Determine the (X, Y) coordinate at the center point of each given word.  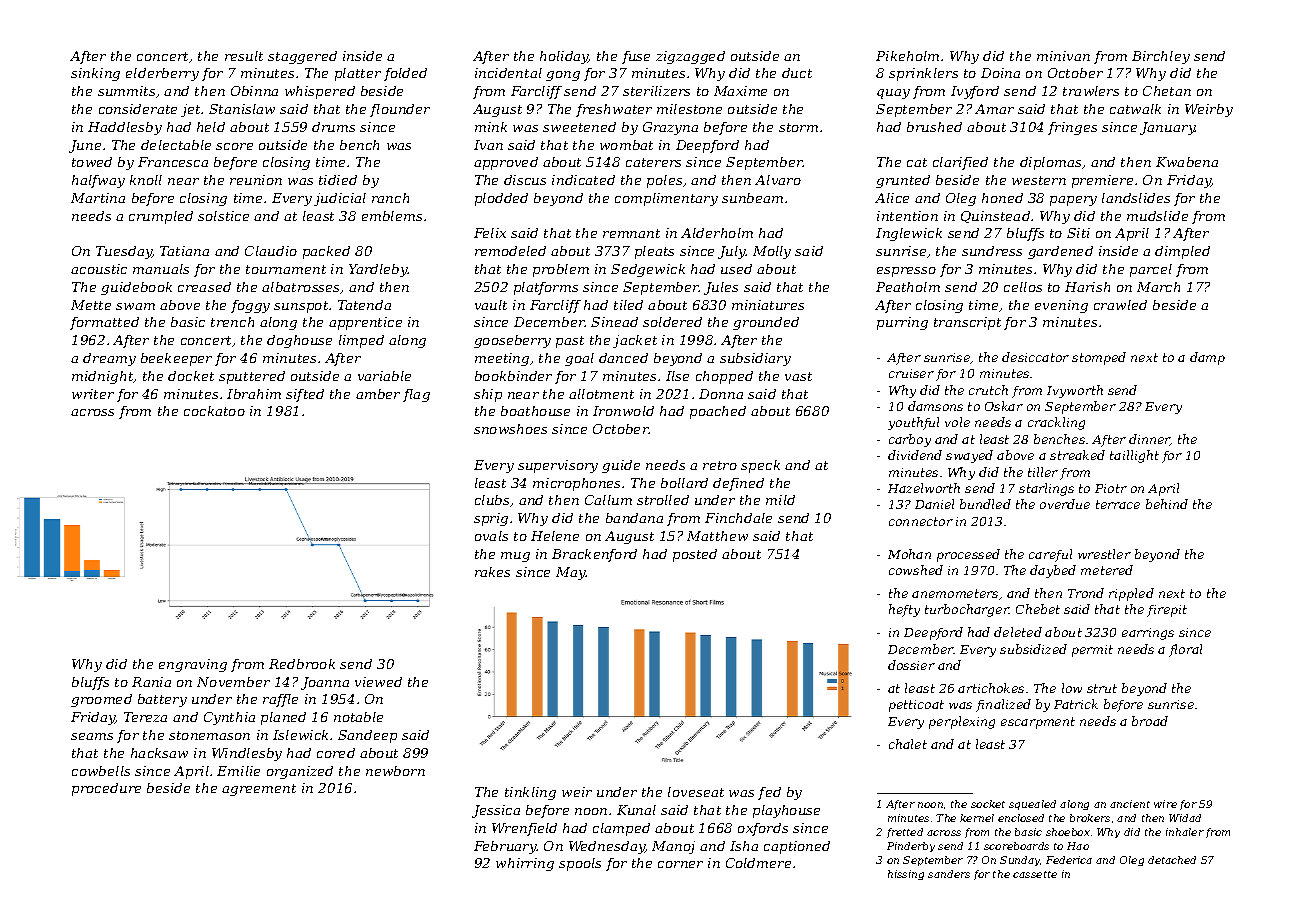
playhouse (786, 811)
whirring (525, 864)
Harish (1087, 287)
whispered (320, 92)
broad (1150, 721)
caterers (653, 162)
